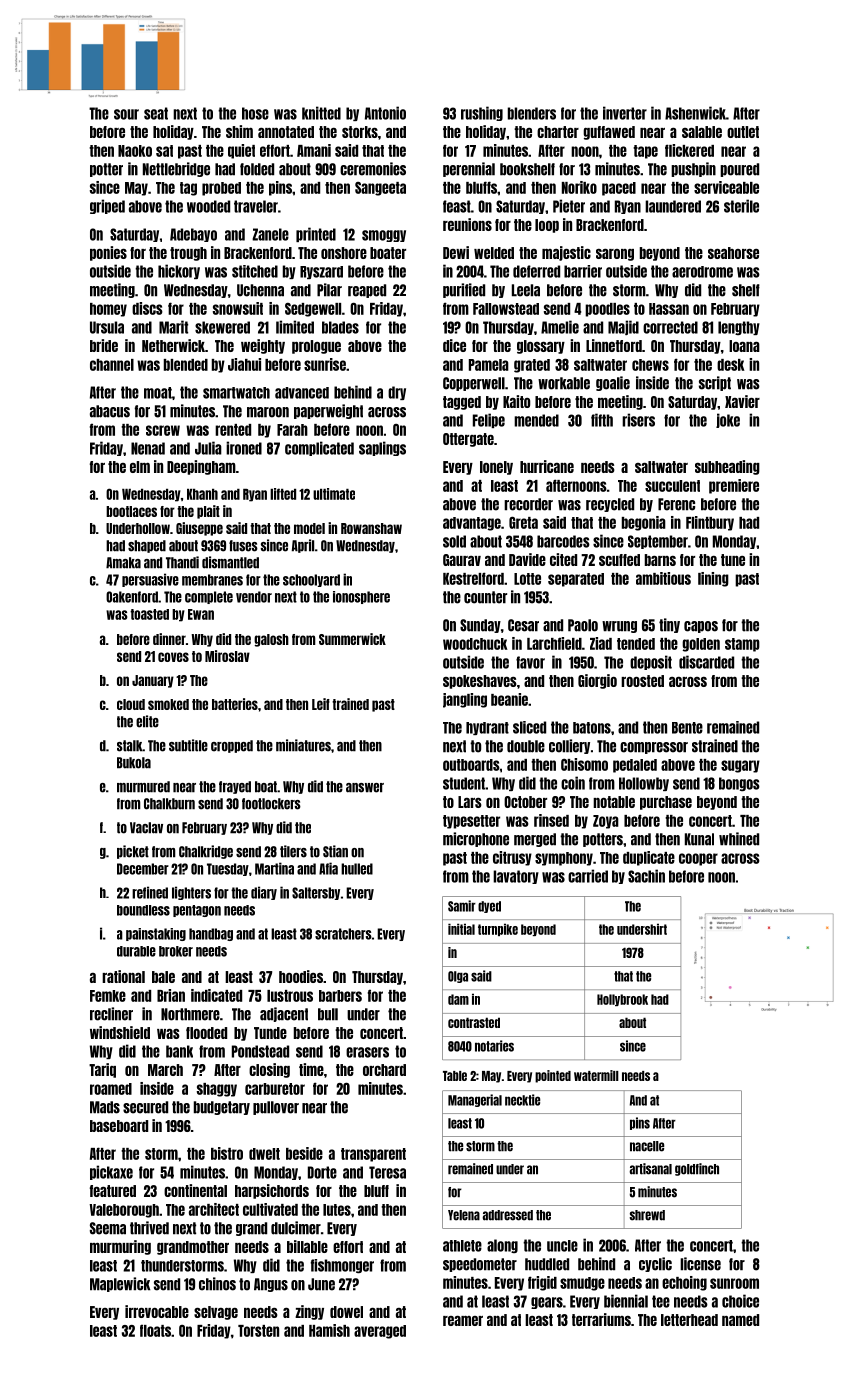 Image resolution: width=849 pixels, height=1400 pixels. What do you see at coordinates (176, 169) in the screenshot?
I see `Nettlebridge` at bounding box center [176, 169].
